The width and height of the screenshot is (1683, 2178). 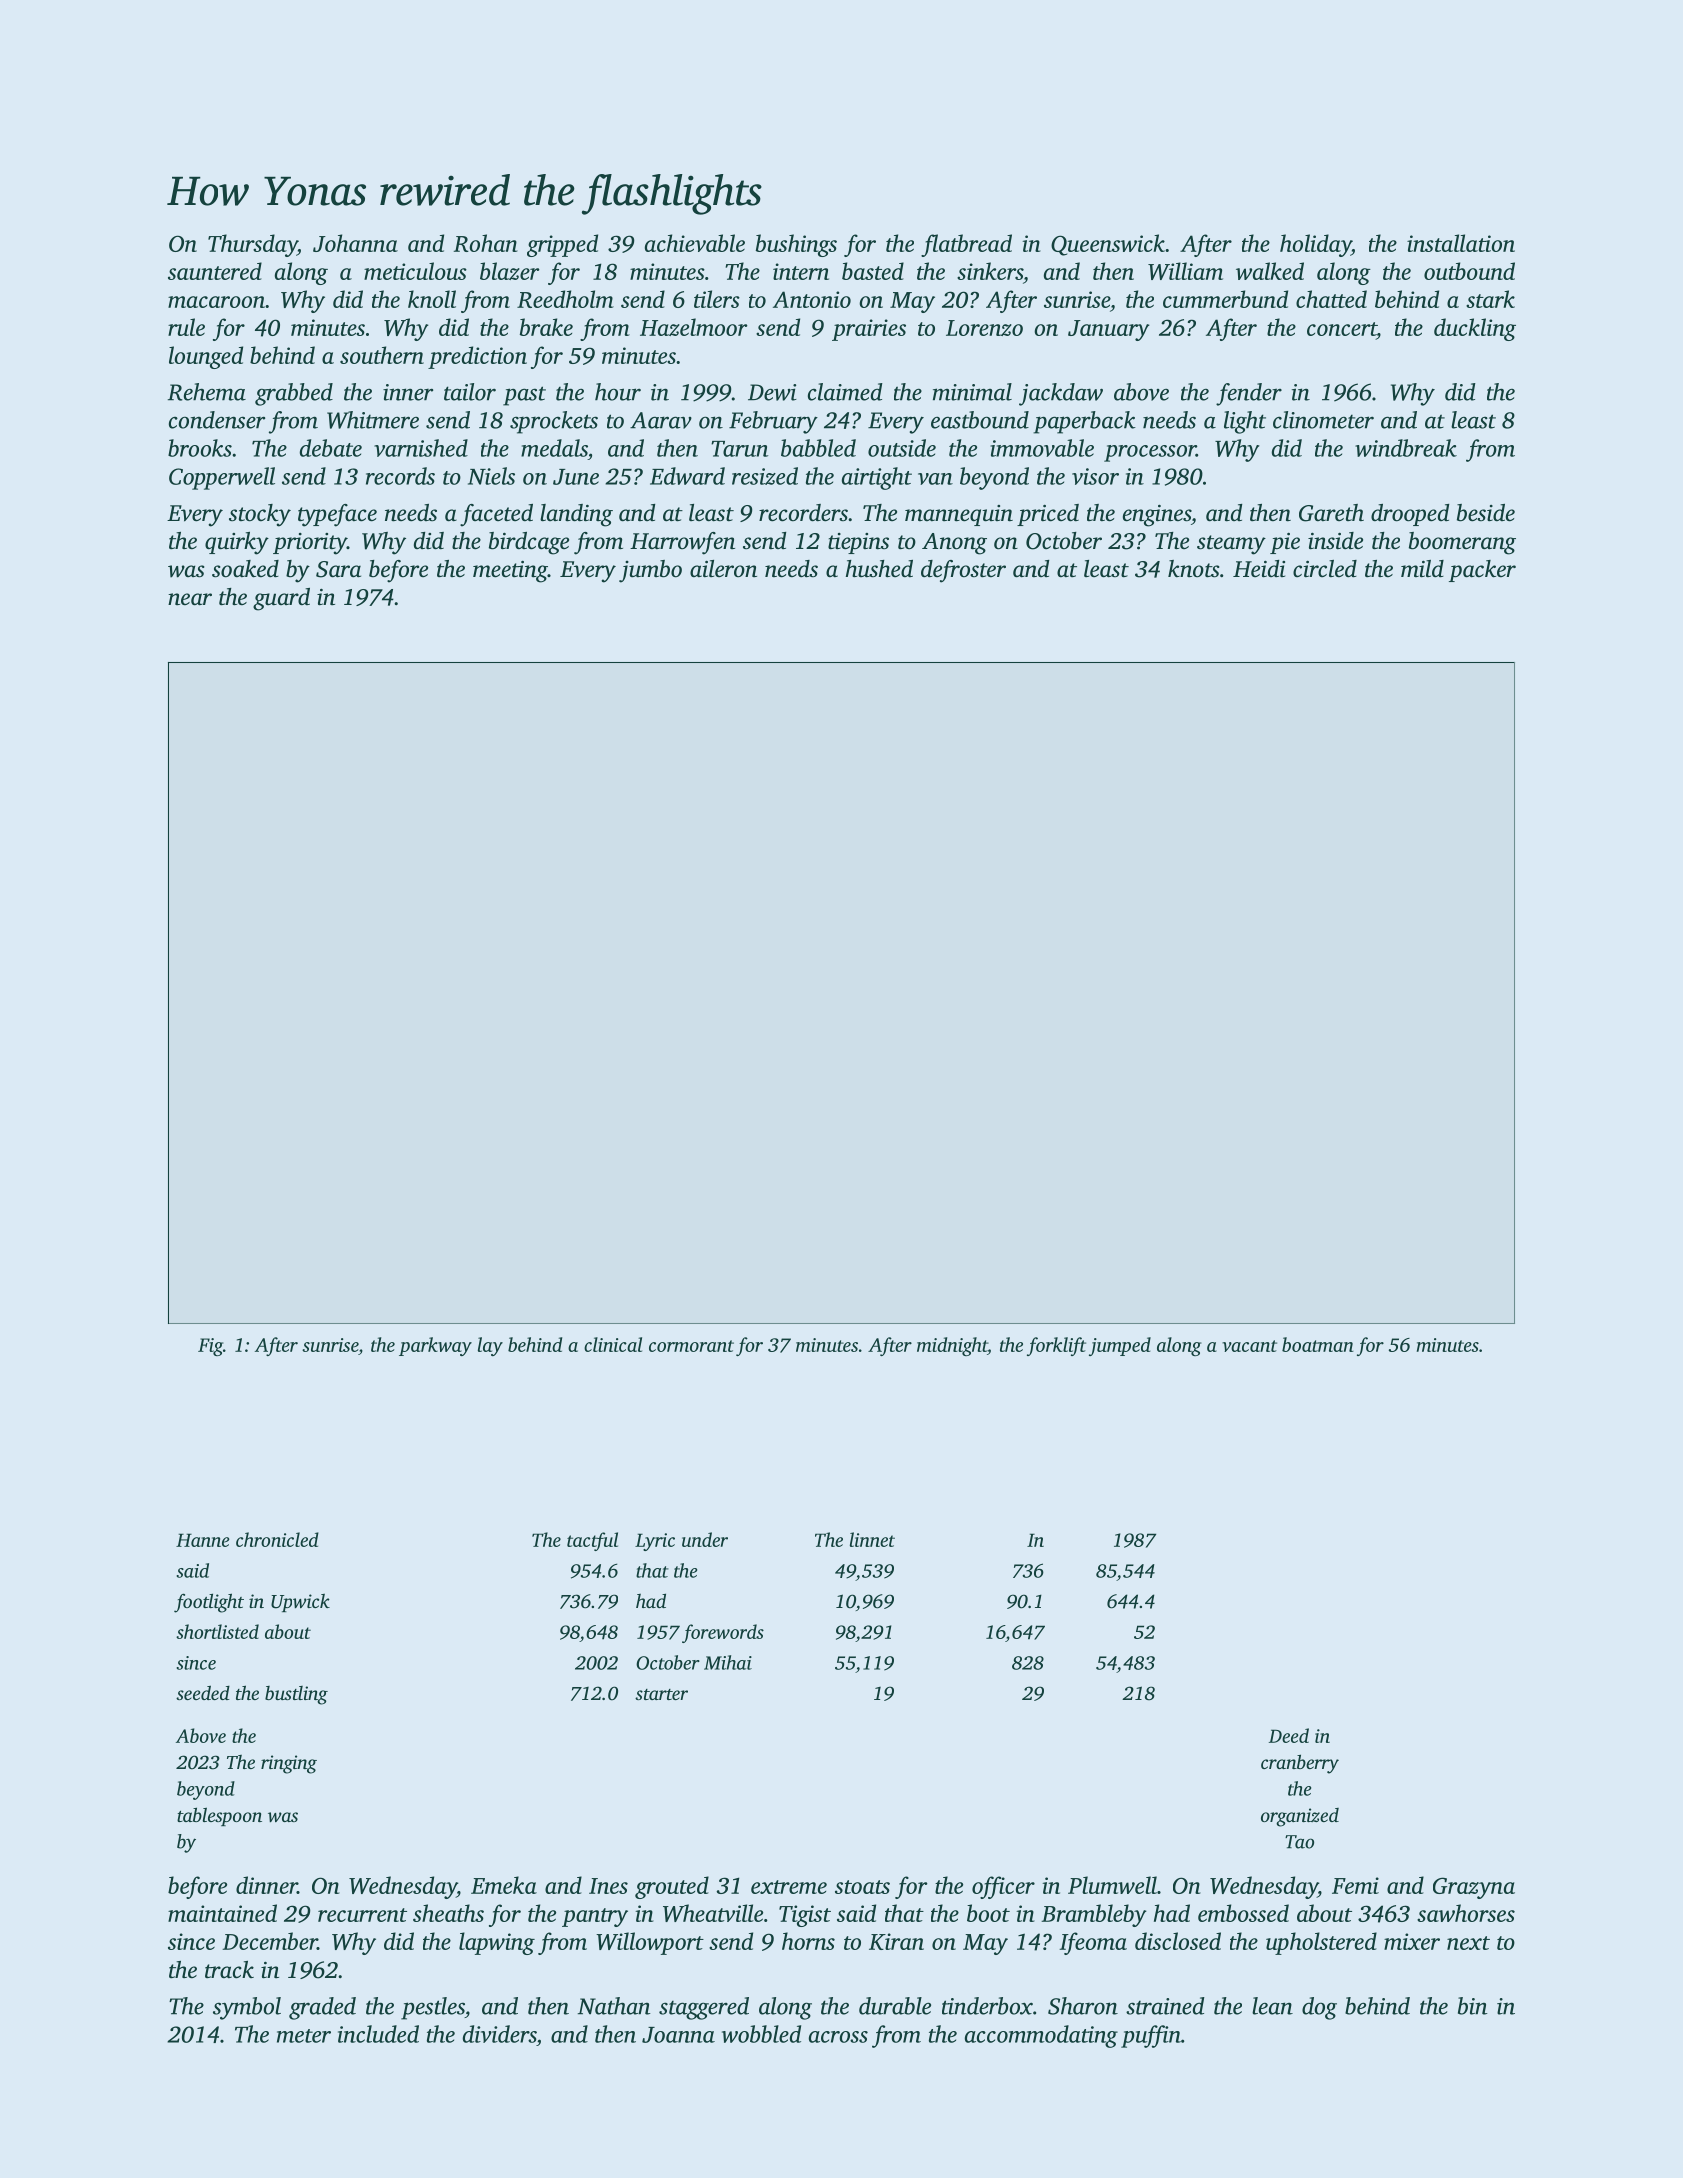 I want to click on babbled, so click(x=818, y=448).
